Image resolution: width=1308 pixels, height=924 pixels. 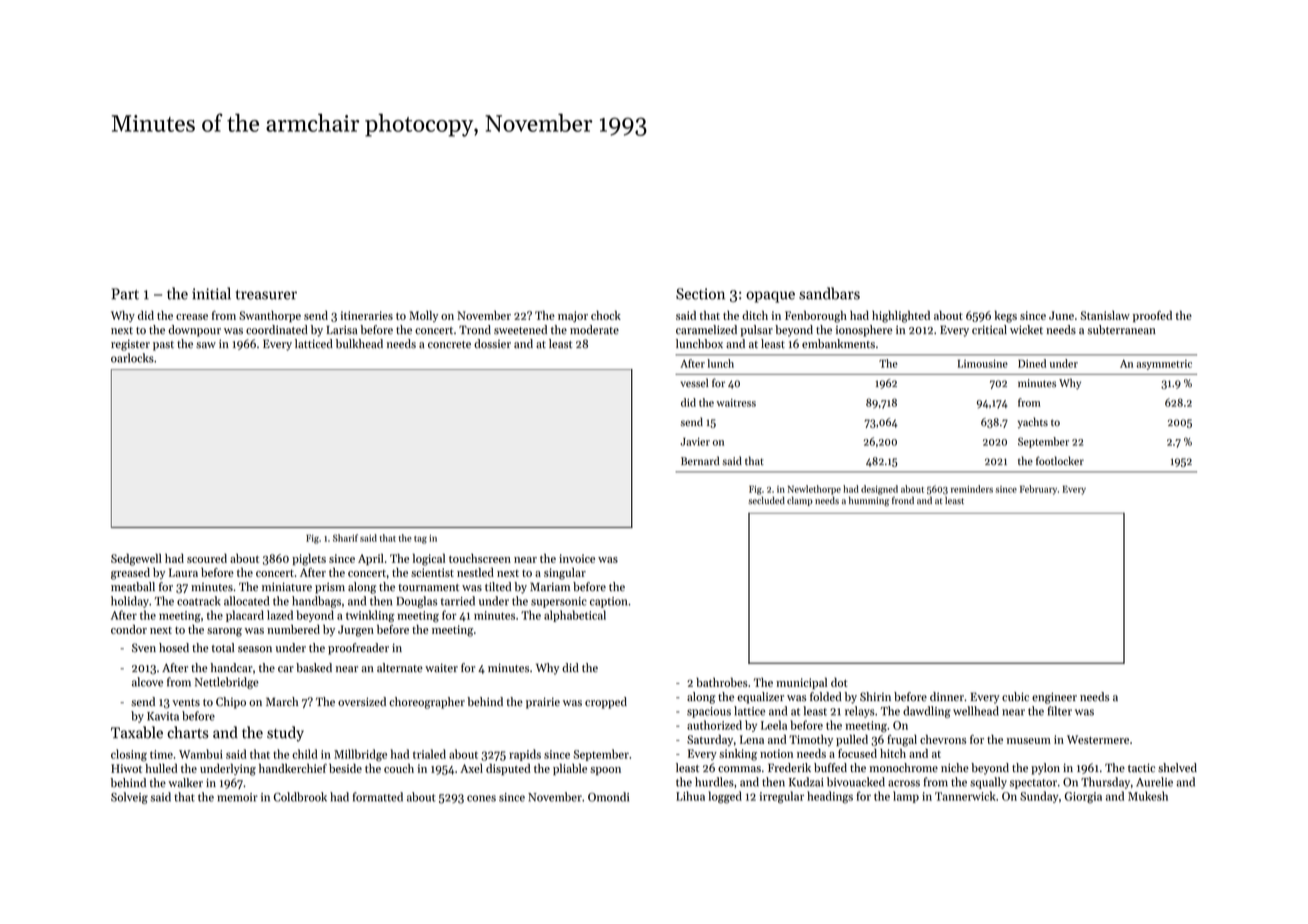 I want to click on Omondi, so click(x=608, y=797).
